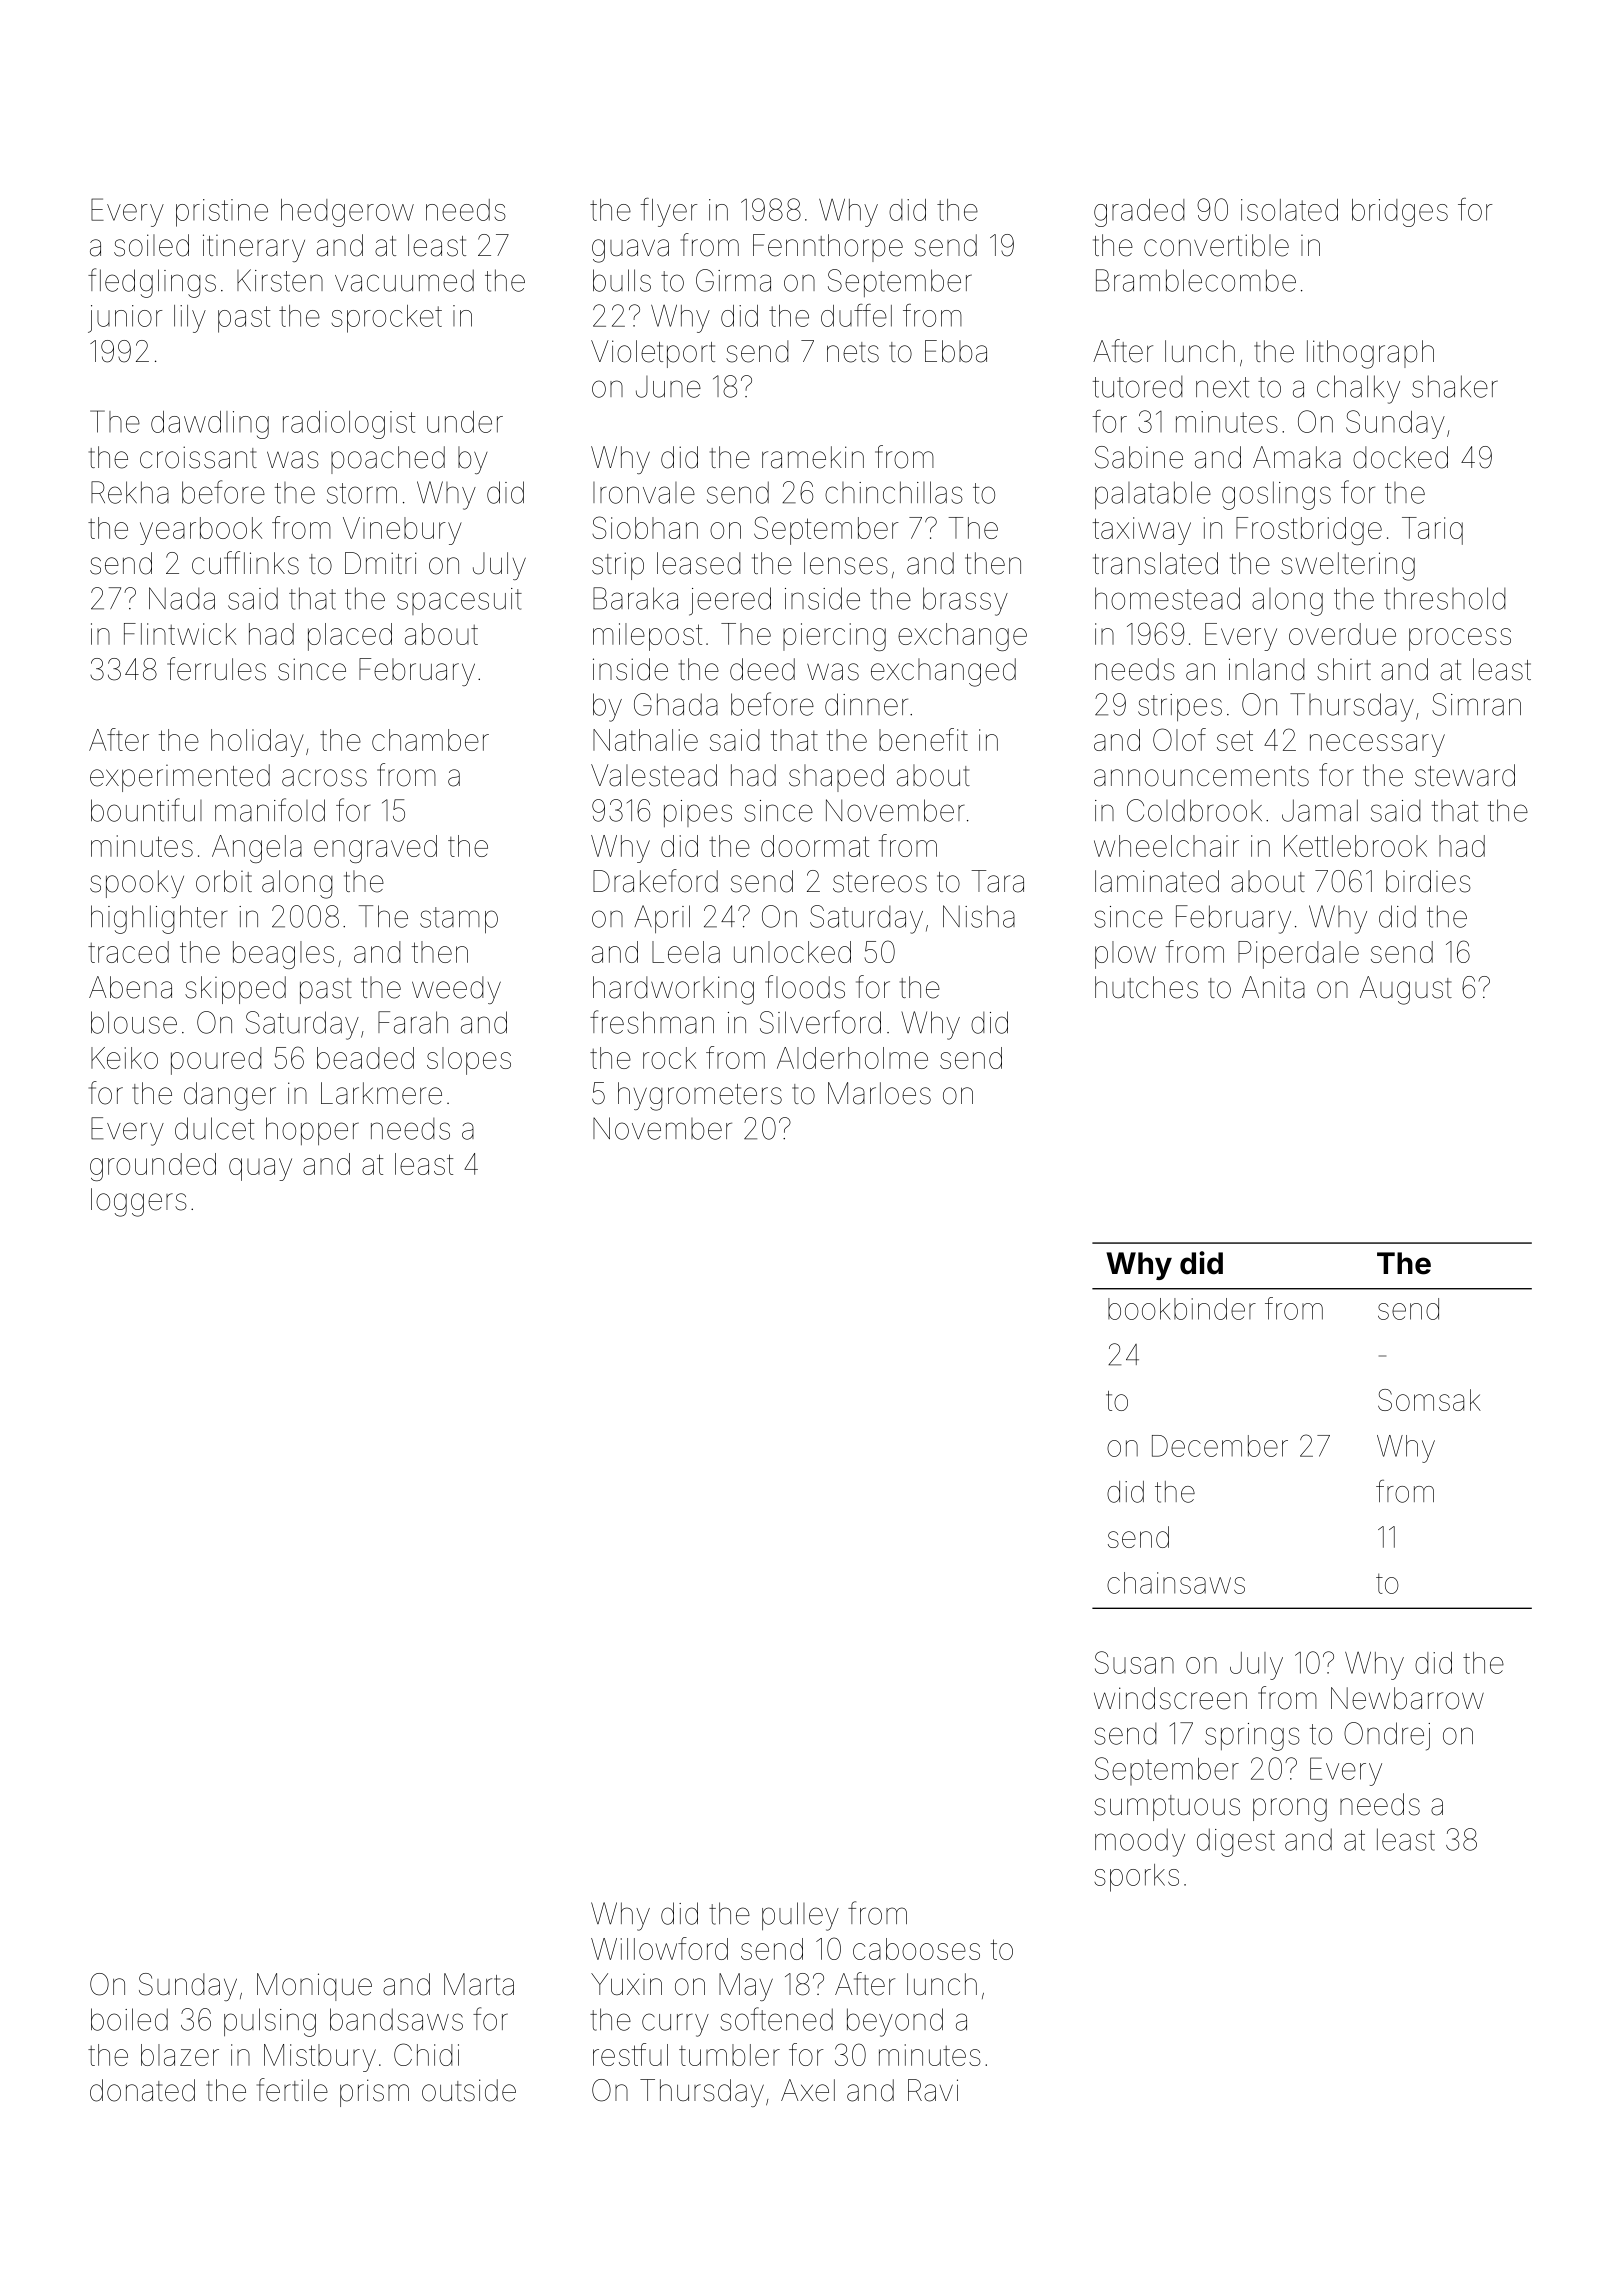 This screenshot has width=1620, height=2292. Describe the element at coordinates (314, 1987) in the screenshot. I see `Monique` at that location.
